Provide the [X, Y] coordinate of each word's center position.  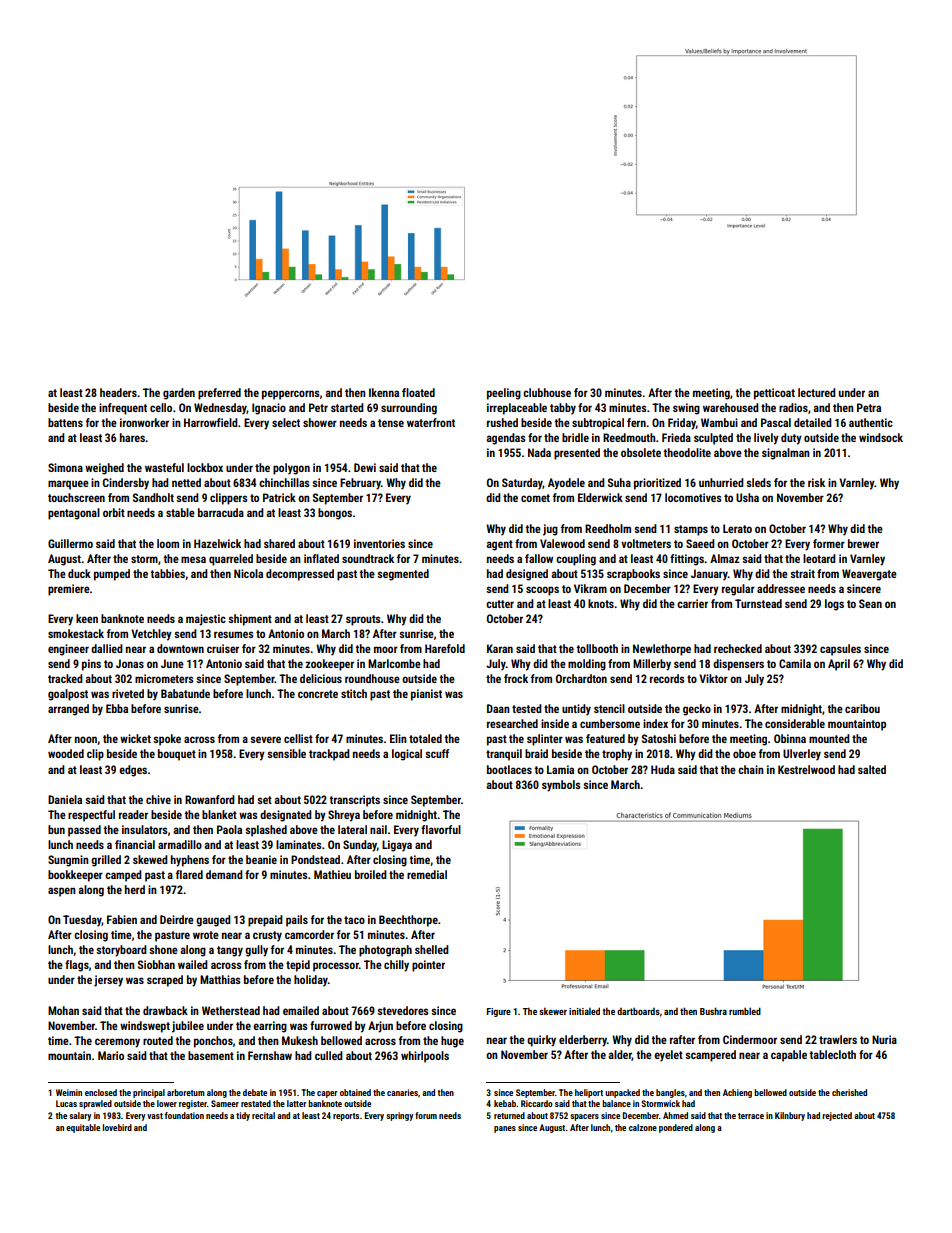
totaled [425, 738]
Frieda [676, 437]
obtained [355, 1092]
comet [535, 498]
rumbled [745, 1011]
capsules [840, 650]
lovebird [117, 1127]
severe [265, 739]
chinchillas [284, 482]
